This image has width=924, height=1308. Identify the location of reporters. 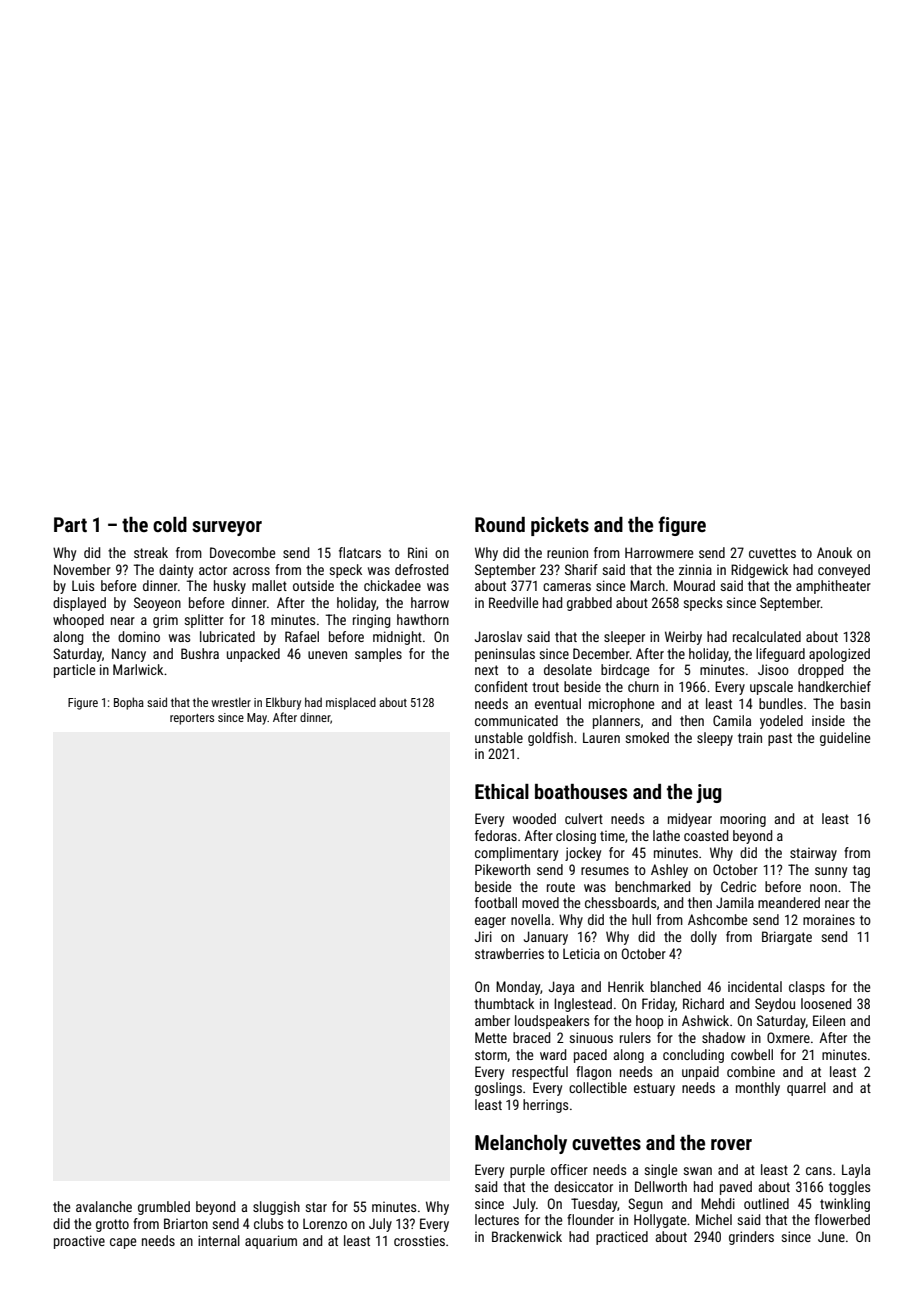
(192, 719).
